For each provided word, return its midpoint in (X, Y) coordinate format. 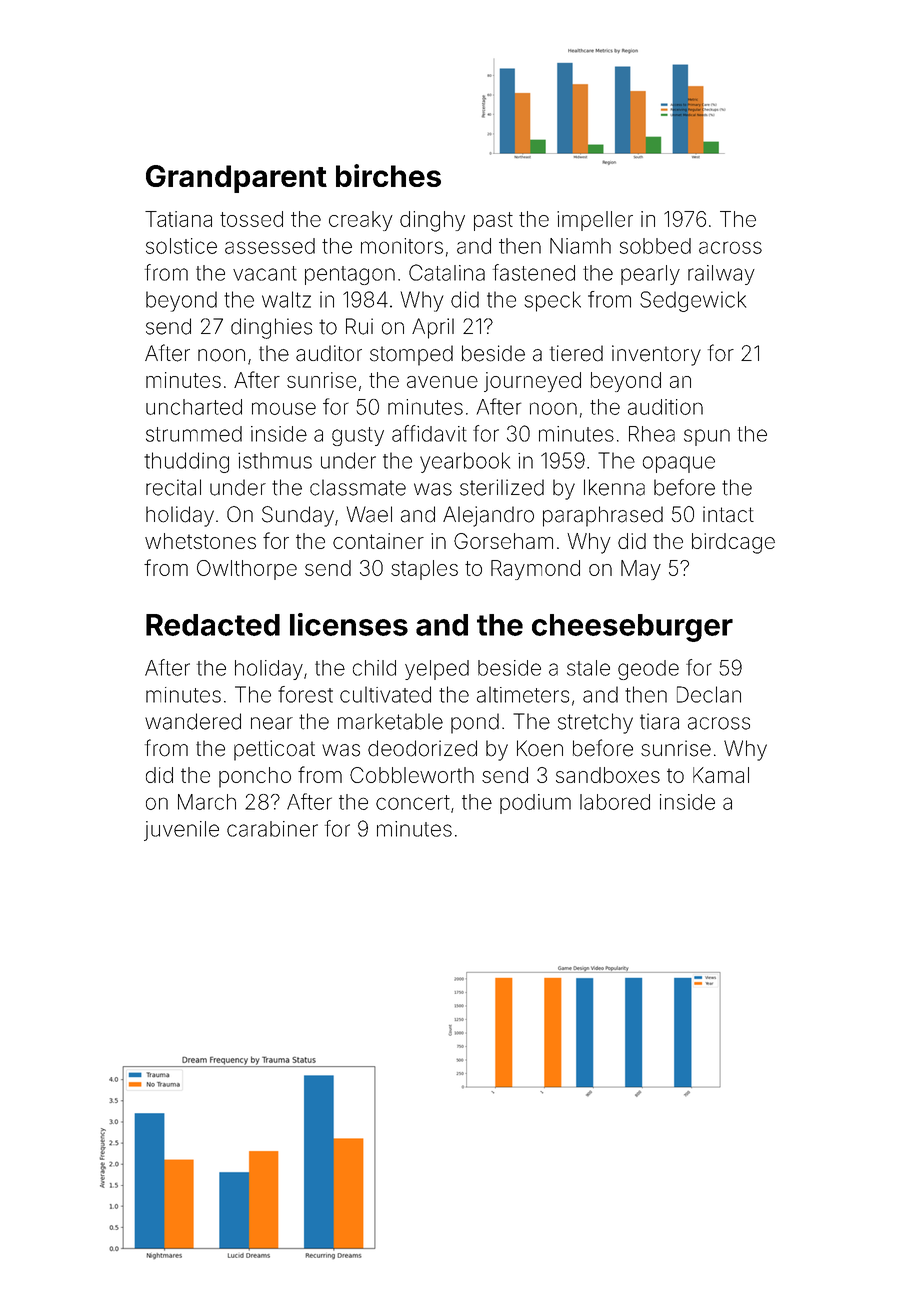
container (378, 541)
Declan (709, 694)
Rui (359, 326)
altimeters (523, 694)
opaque (679, 464)
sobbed (655, 246)
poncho (255, 777)
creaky (361, 221)
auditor (329, 353)
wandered (193, 721)
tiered (576, 353)
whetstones (200, 541)
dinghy (432, 221)
